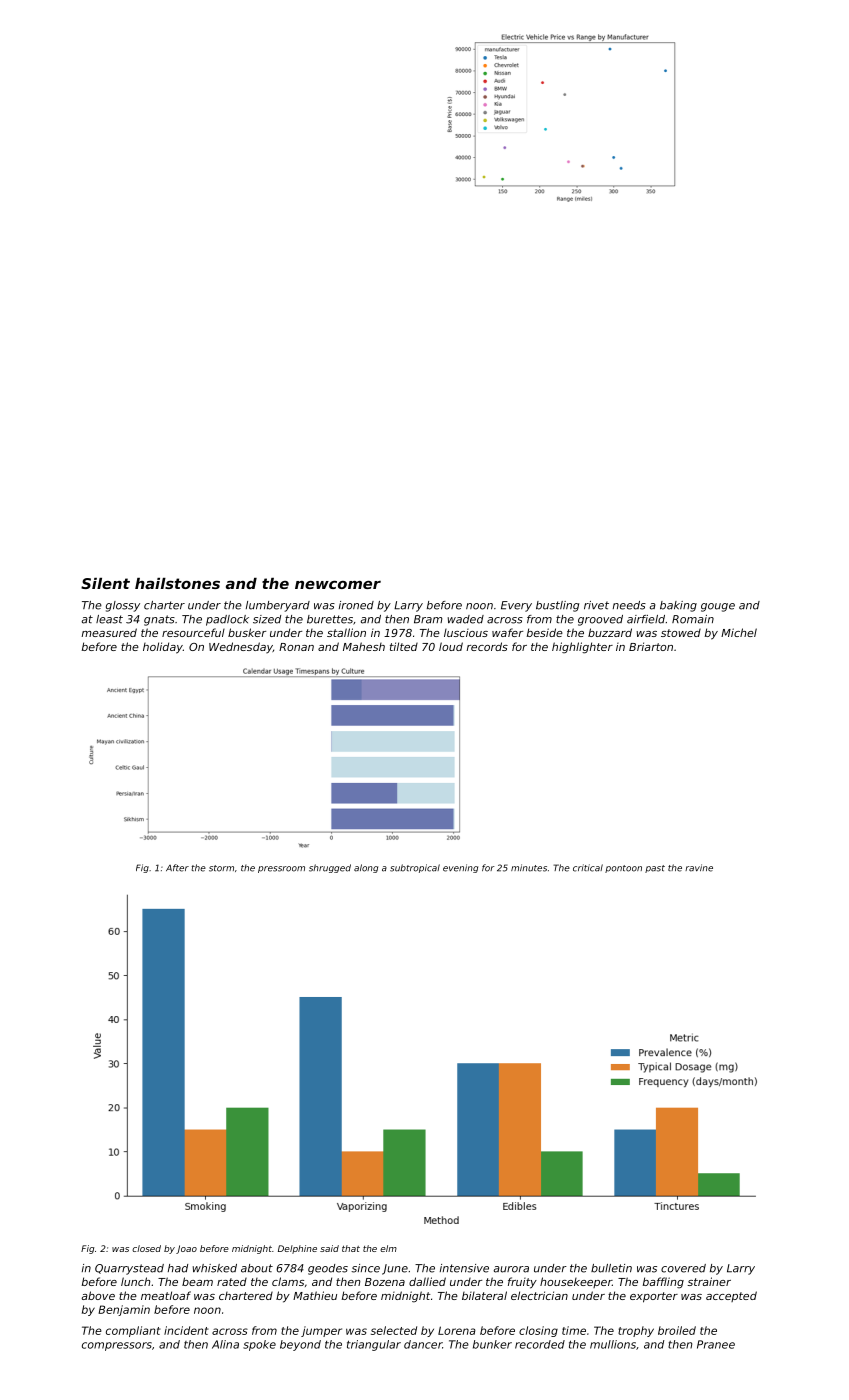 This page has height=1400, width=849. I want to click on mullions, so click(613, 1344).
